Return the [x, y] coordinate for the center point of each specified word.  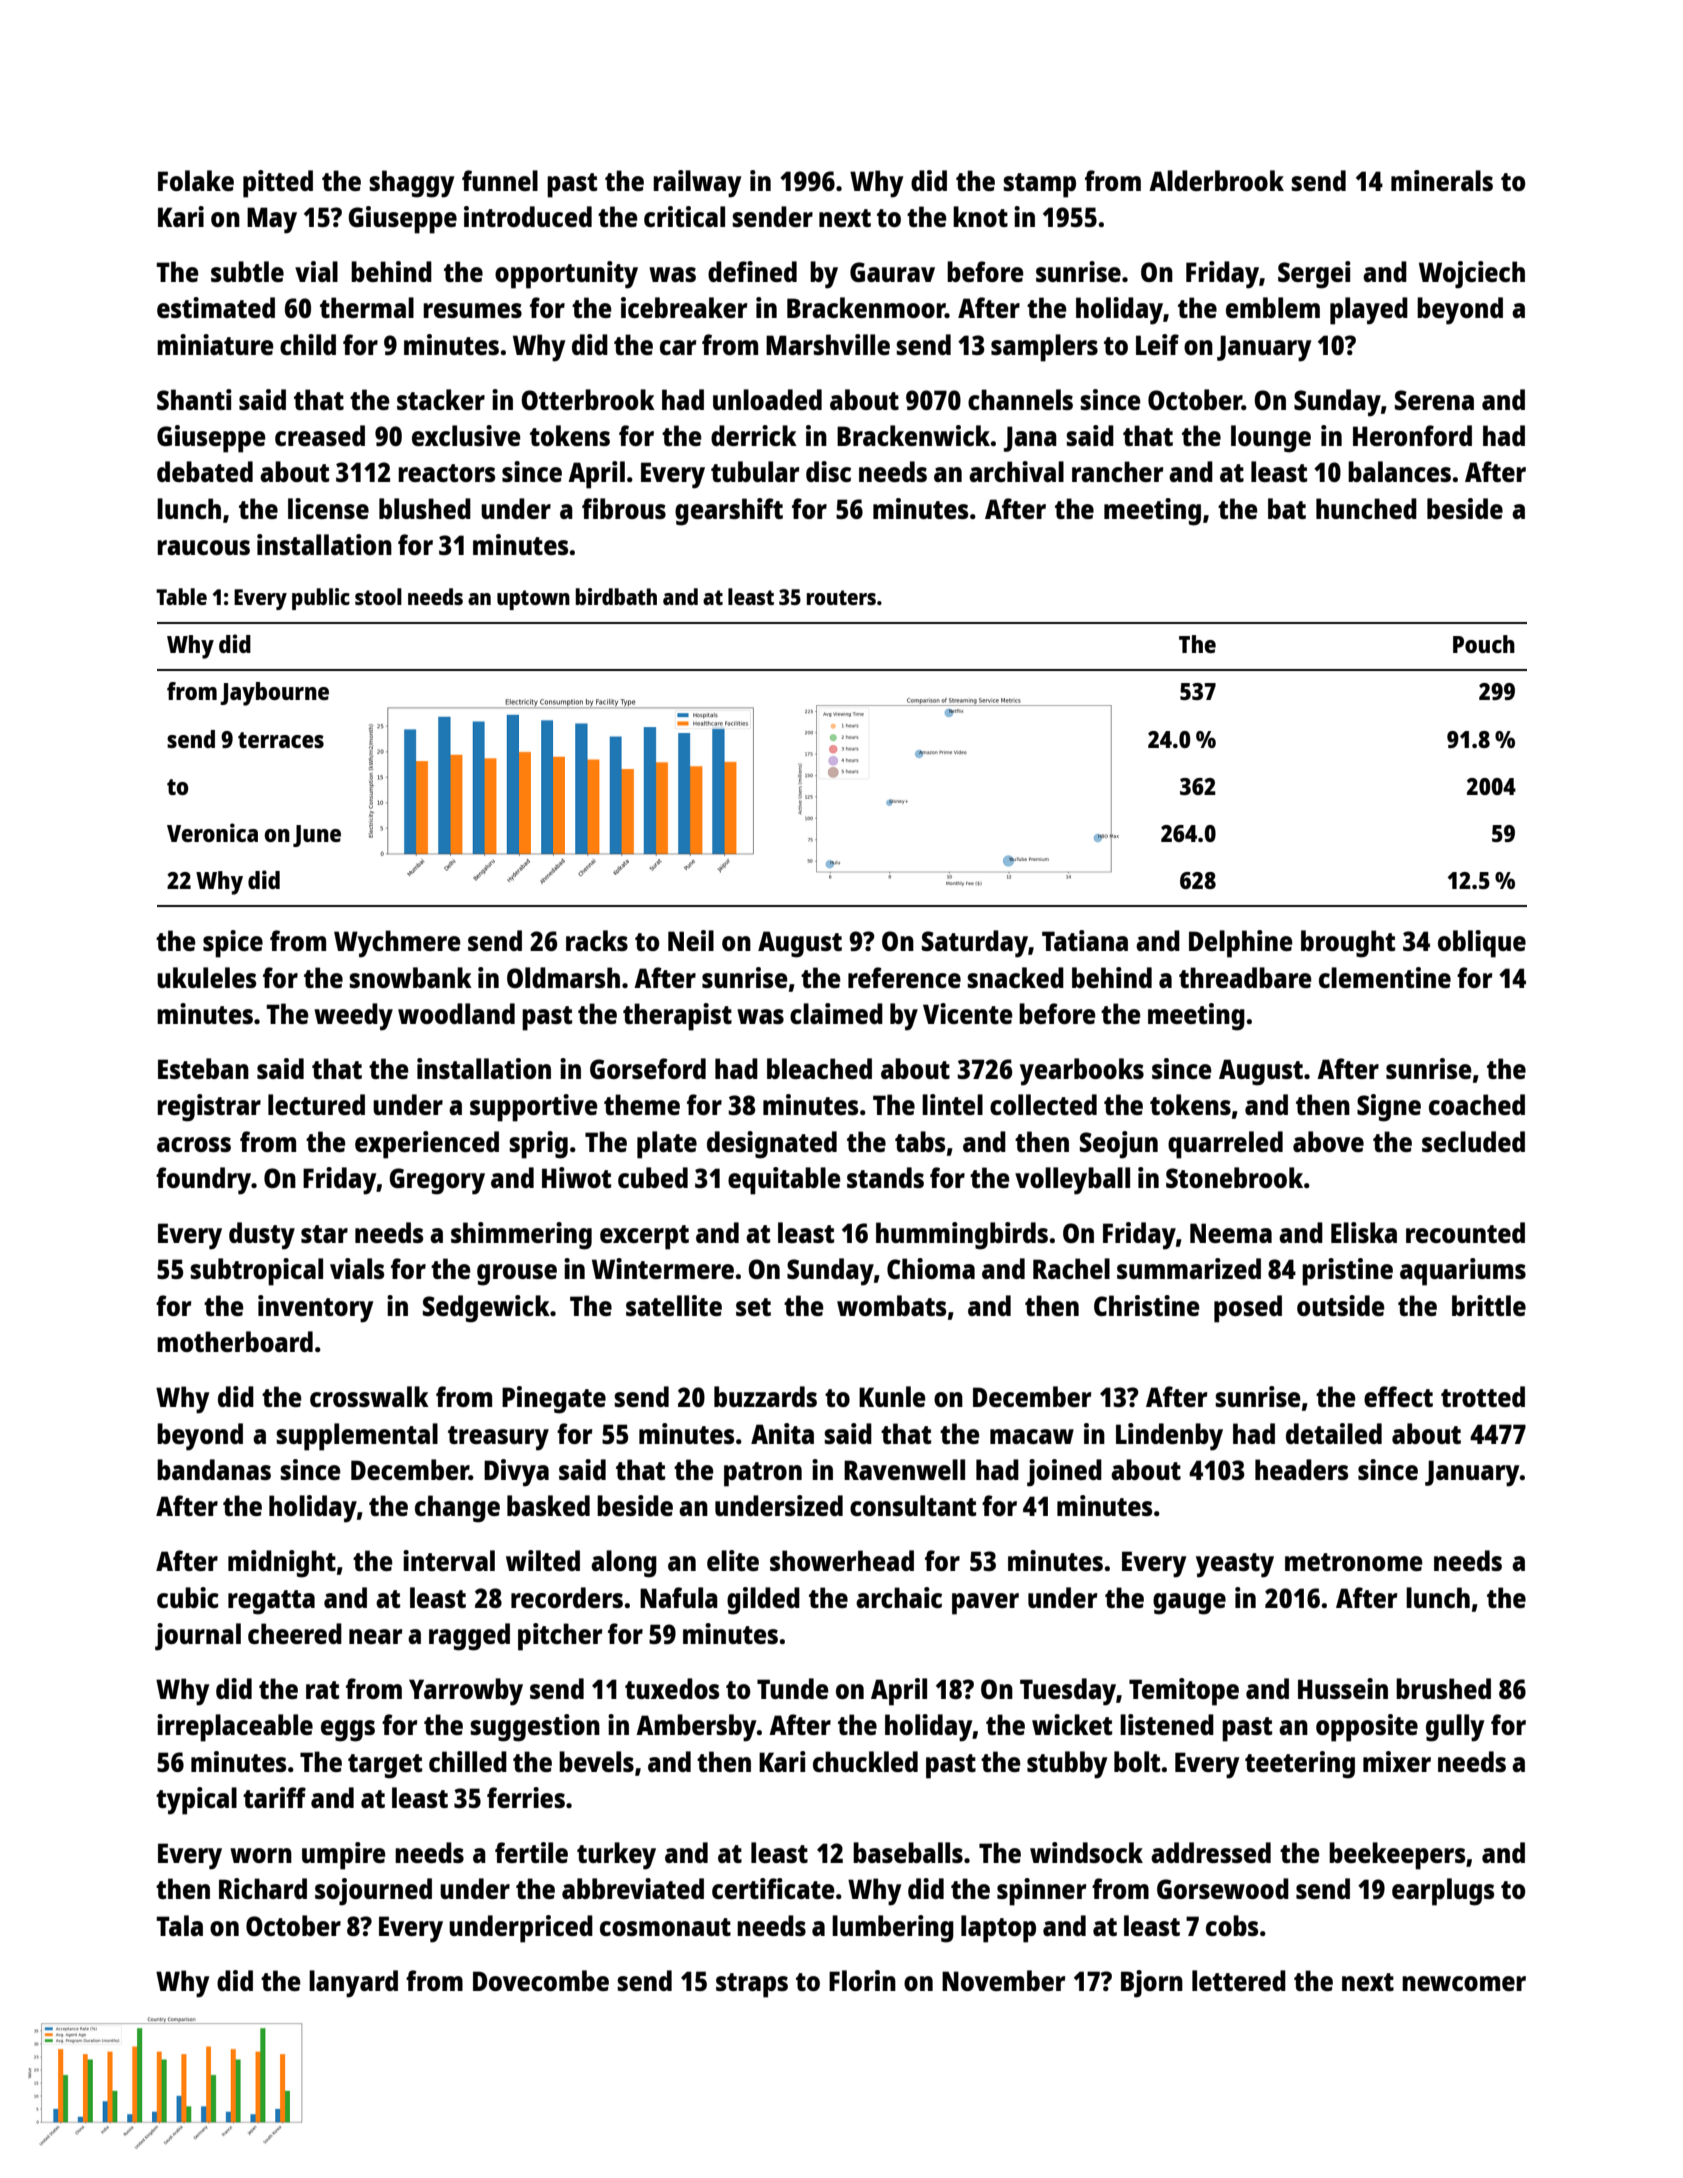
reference [904, 977]
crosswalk [369, 1396]
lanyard [353, 1984]
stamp [1039, 185]
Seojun [1119, 1145]
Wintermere [663, 1268]
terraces [281, 740]
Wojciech [1472, 275]
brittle [1489, 1305]
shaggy [411, 184]
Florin [862, 1980]
